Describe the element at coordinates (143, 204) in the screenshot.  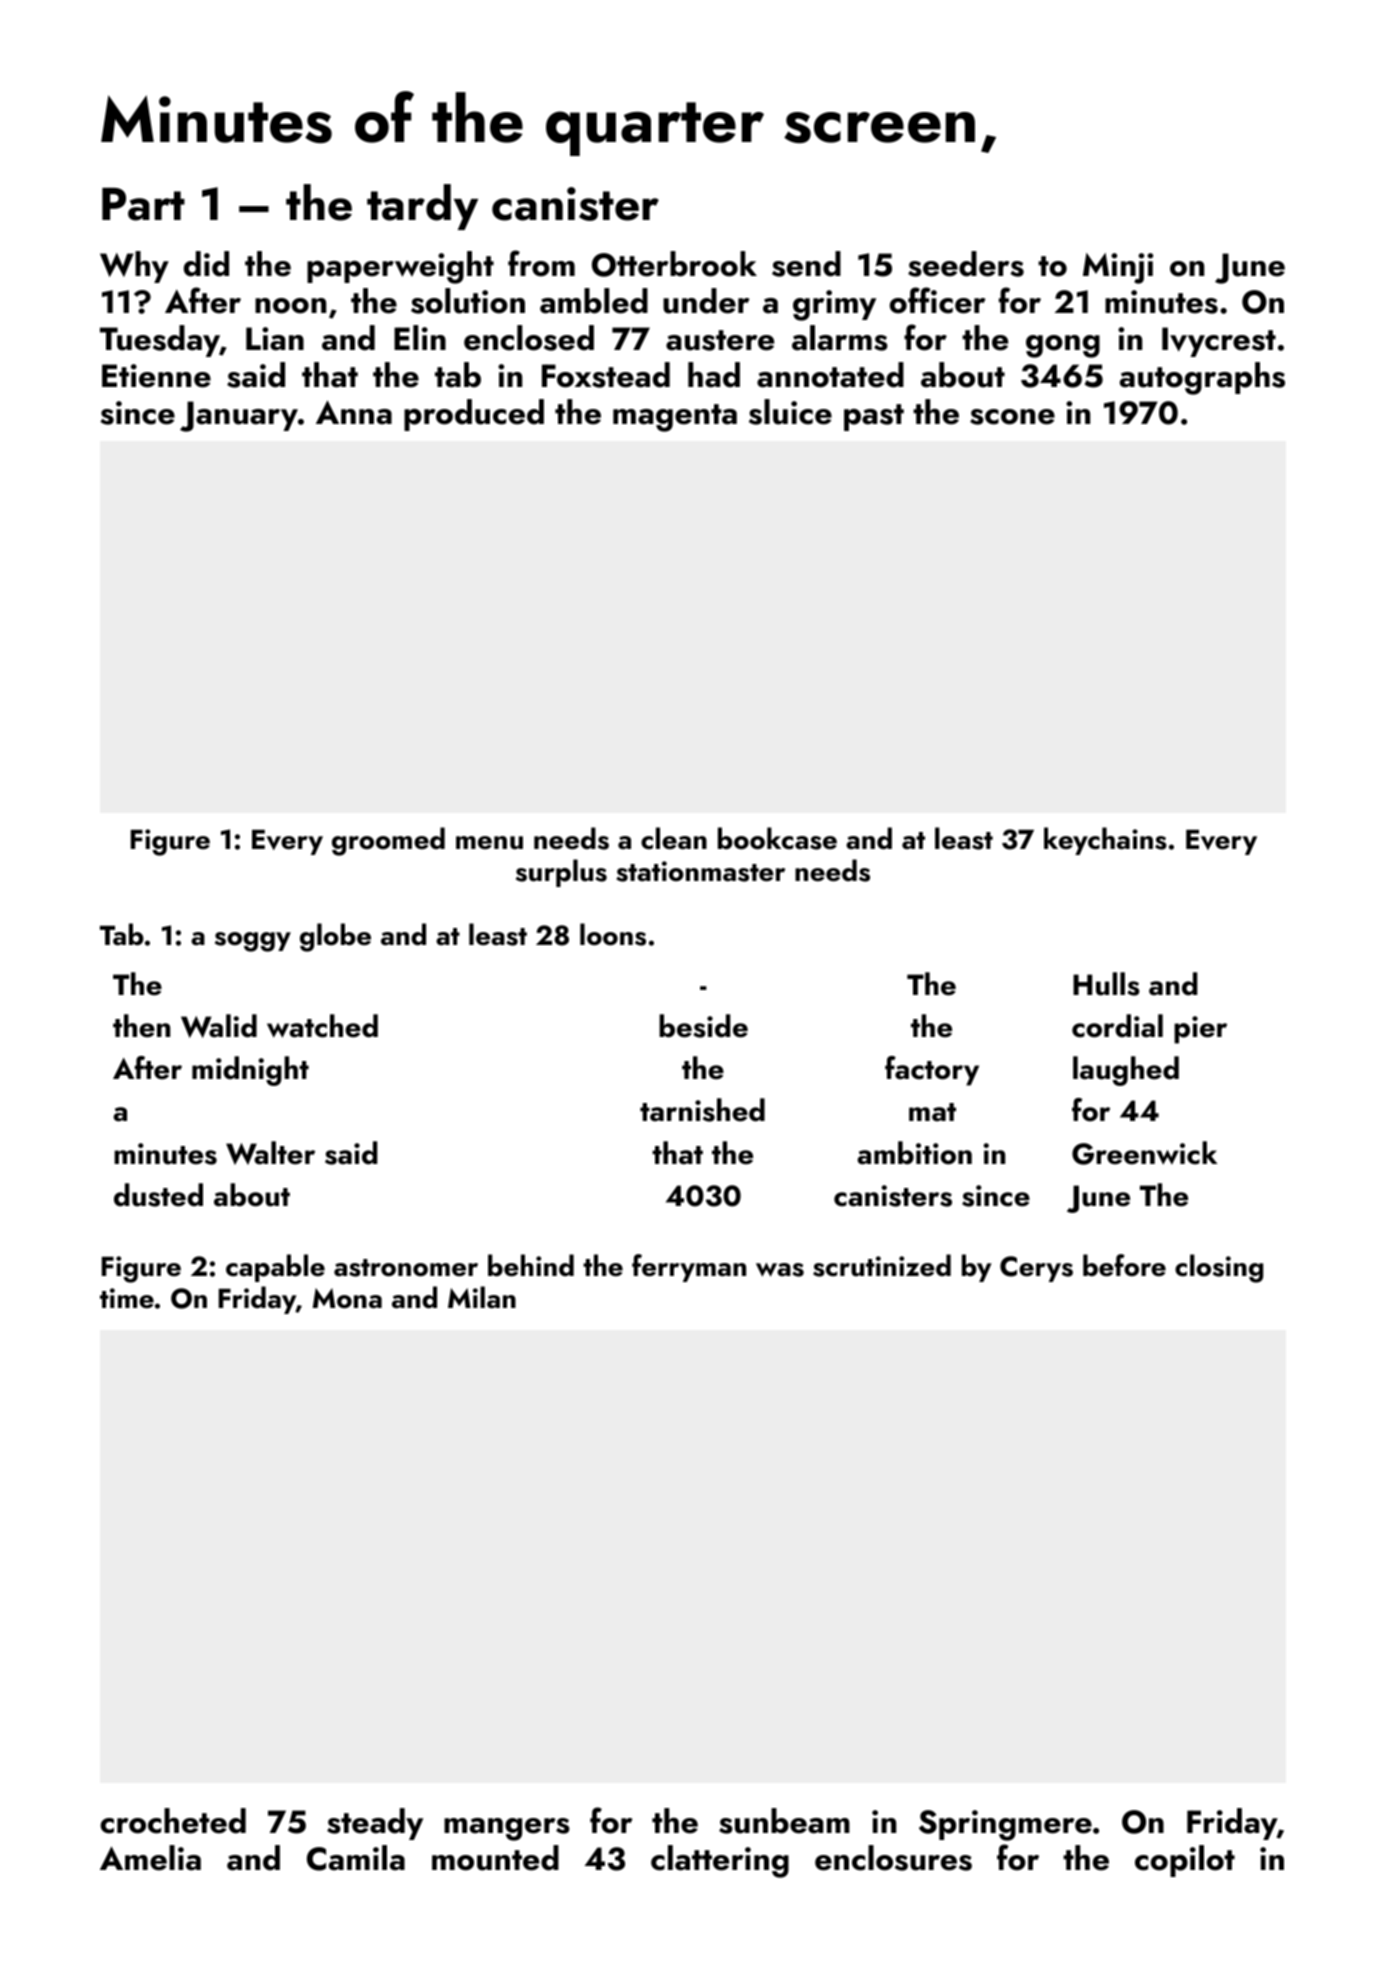
I see `Part` at that location.
